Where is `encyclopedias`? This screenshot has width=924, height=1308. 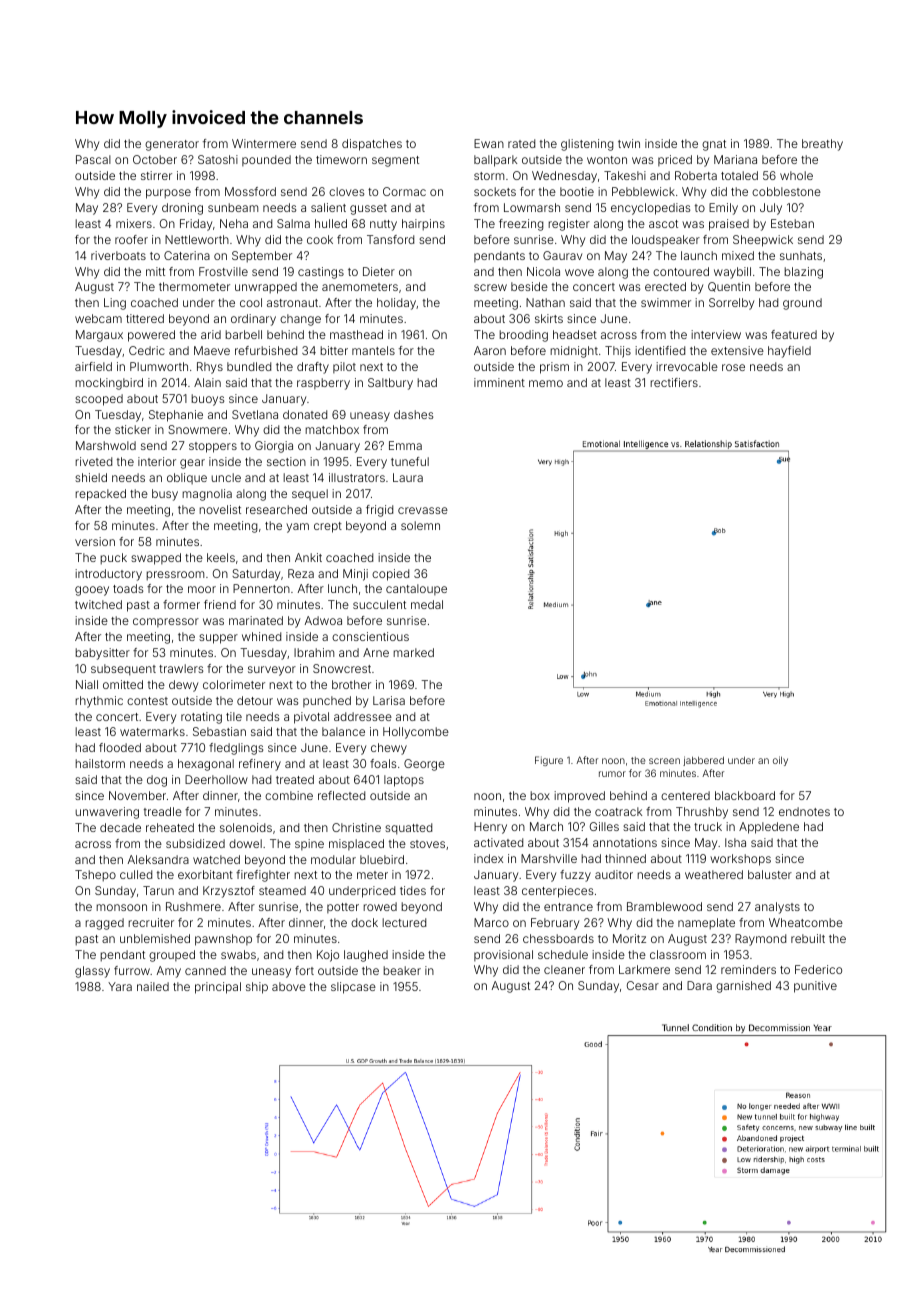
encyclopedias is located at coordinates (650, 209).
